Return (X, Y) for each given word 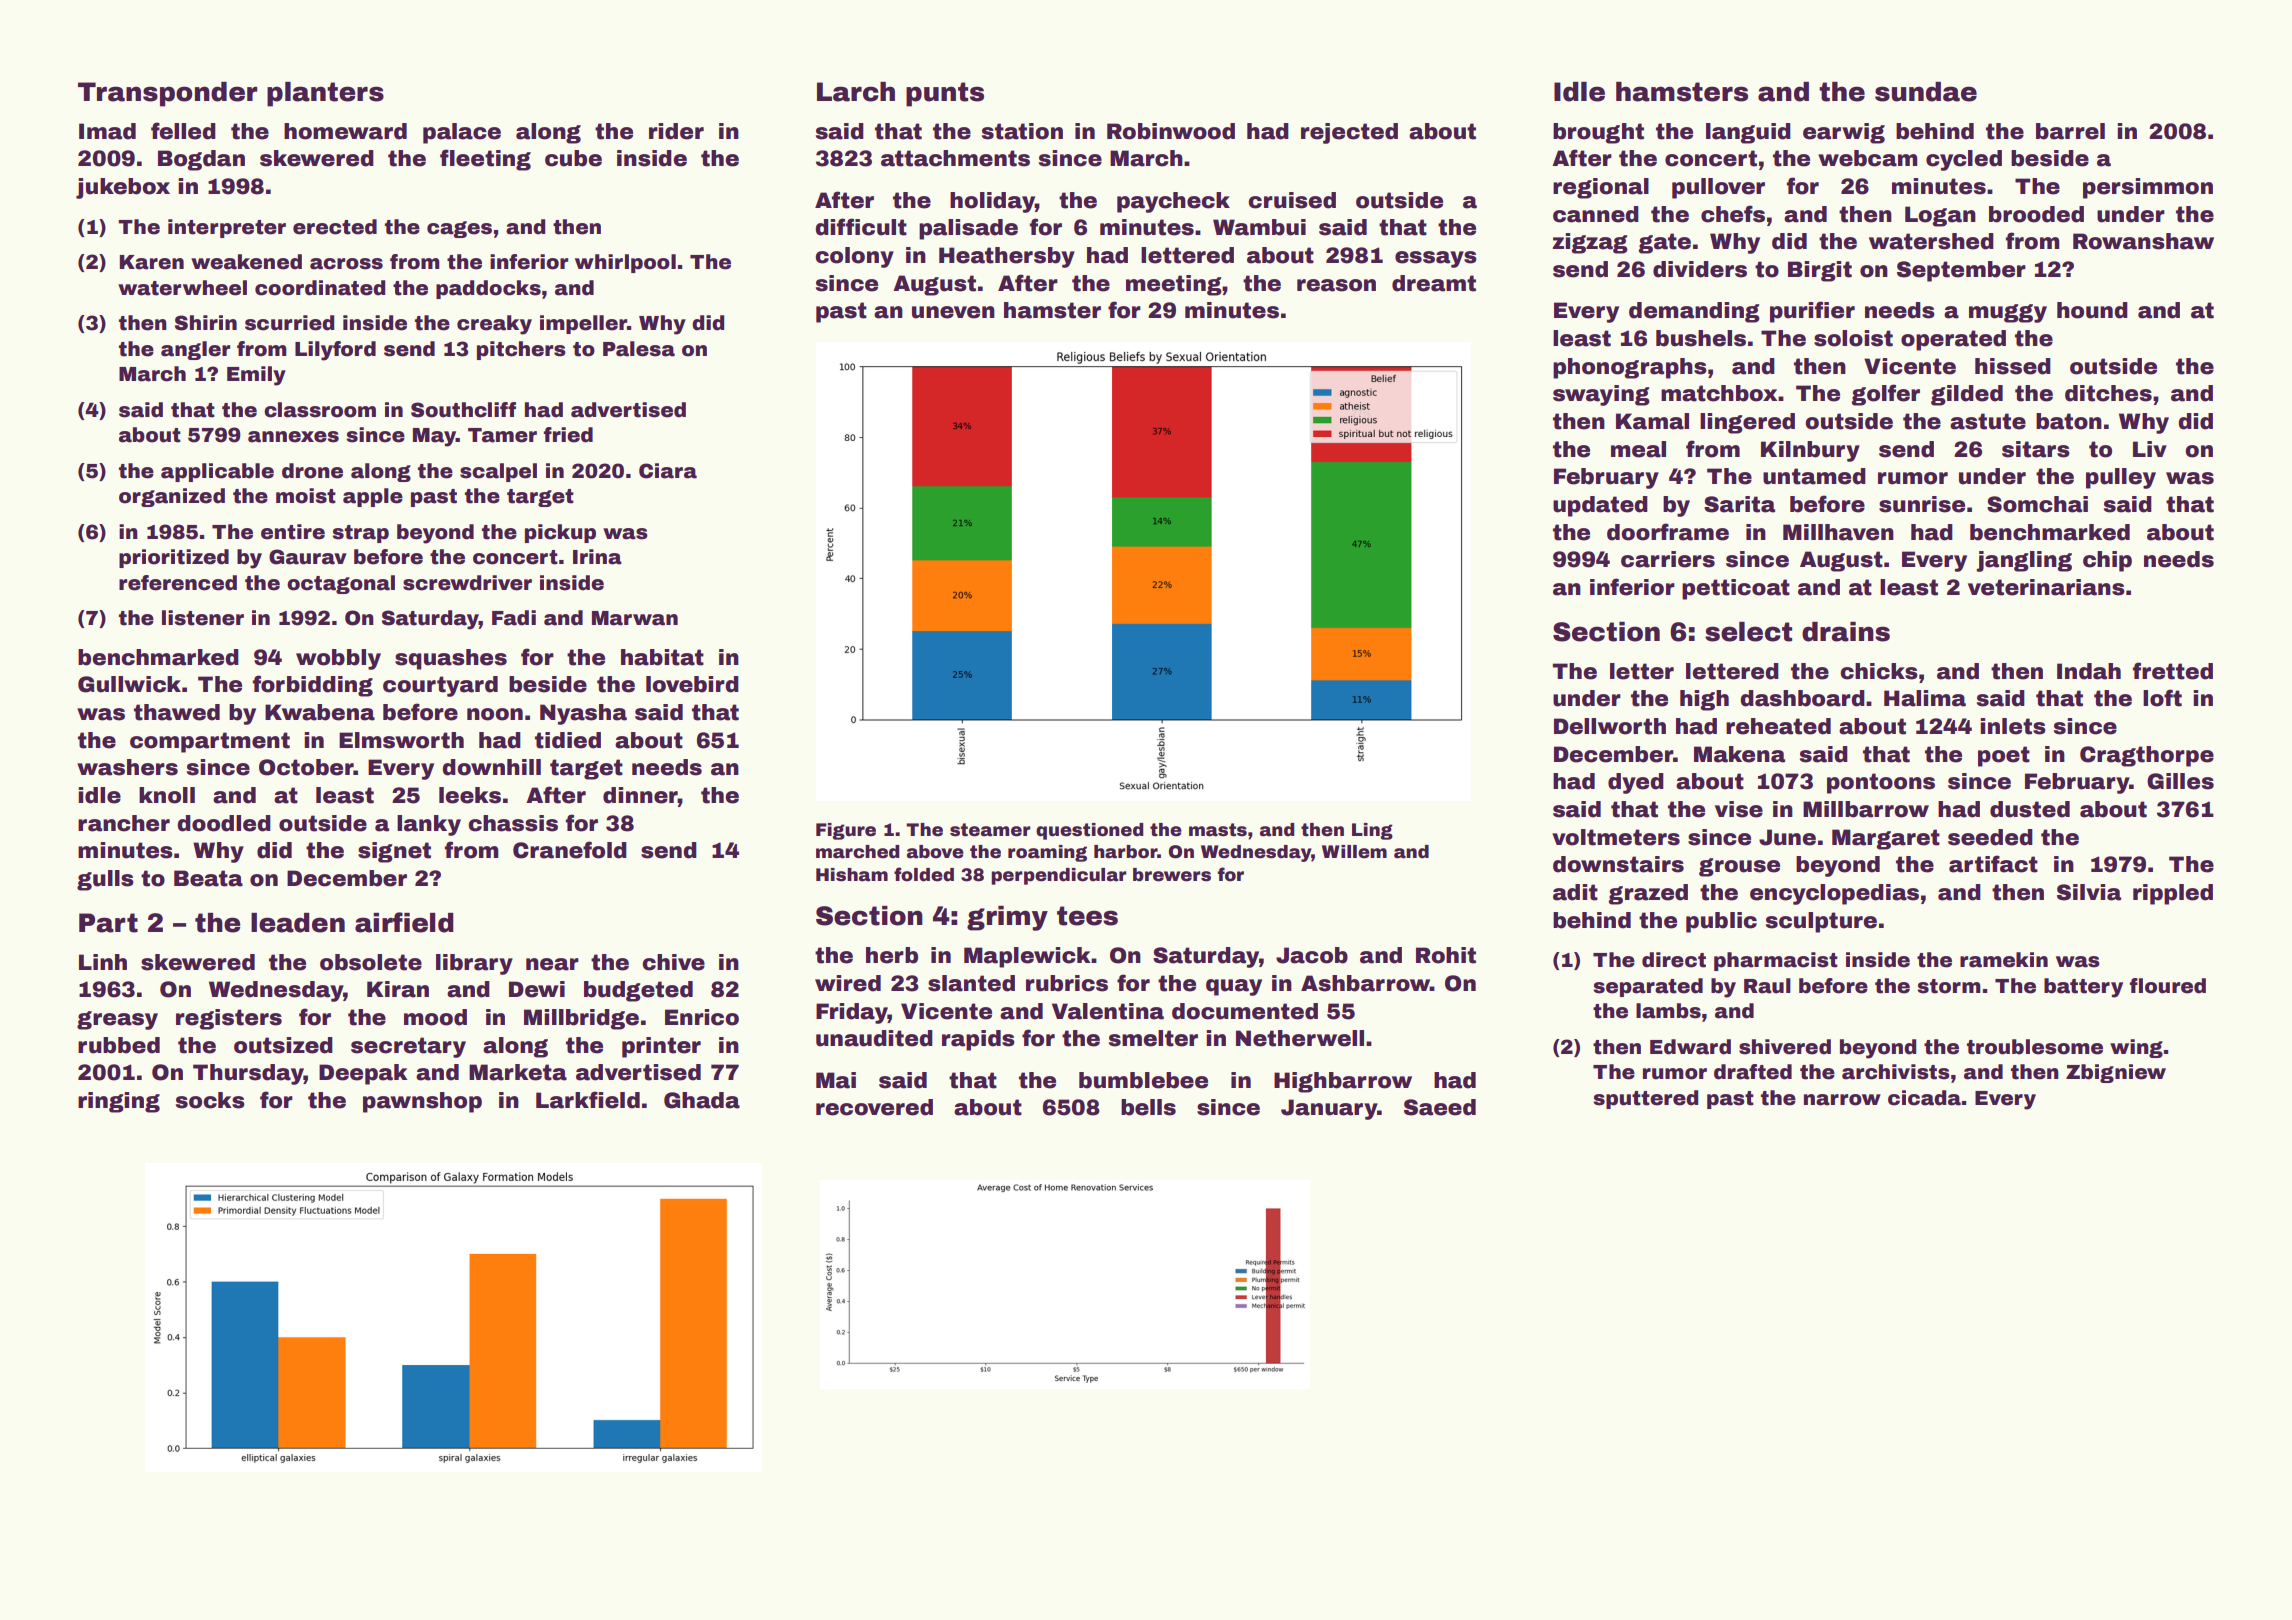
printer (661, 1047)
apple (373, 497)
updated (1600, 506)
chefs (1733, 214)
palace (462, 133)
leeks (470, 795)
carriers (1668, 559)
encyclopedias (1834, 894)
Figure (846, 831)
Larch (856, 92)
